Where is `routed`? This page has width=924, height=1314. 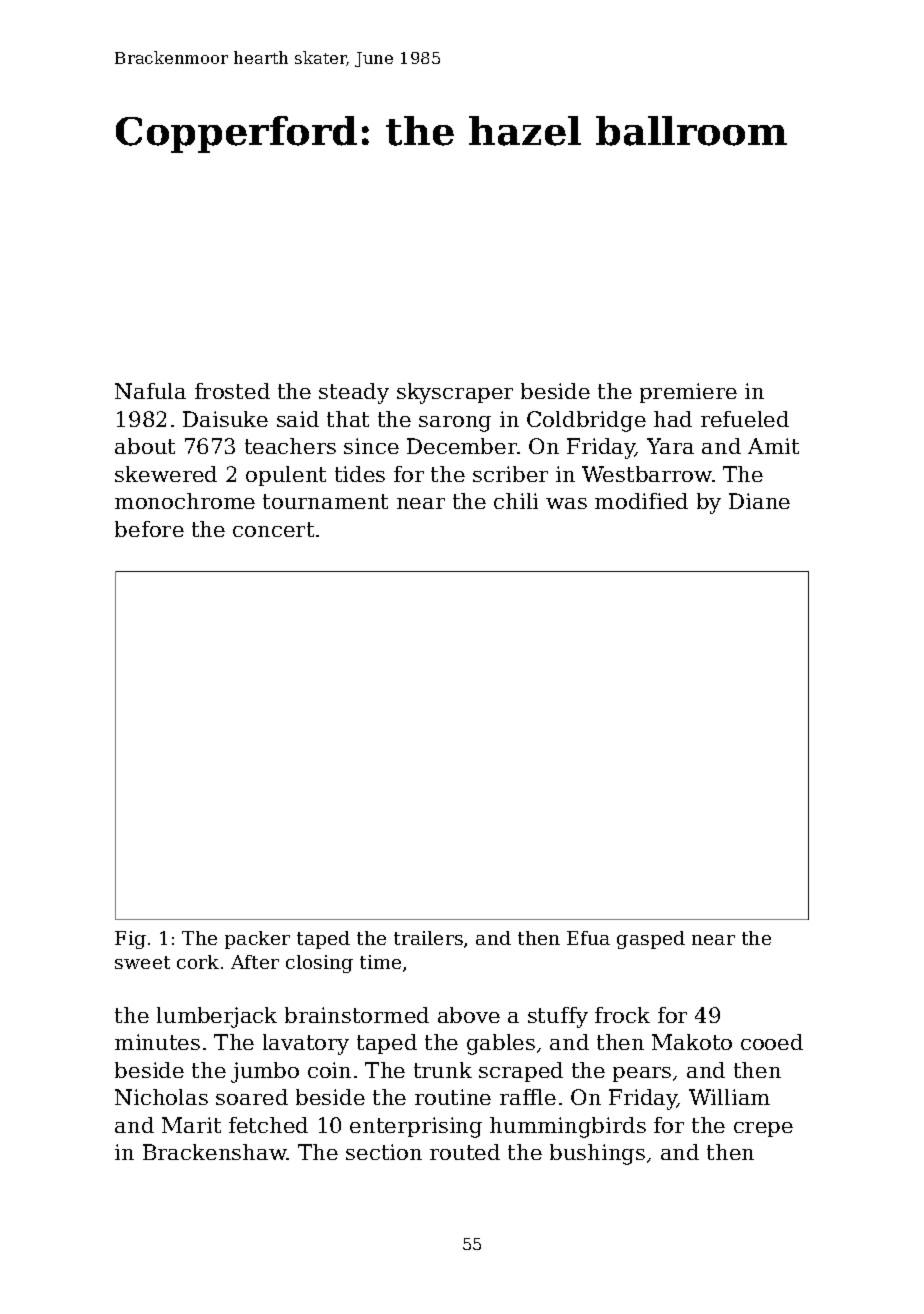 routed is located at coordinates (465, 1152).
